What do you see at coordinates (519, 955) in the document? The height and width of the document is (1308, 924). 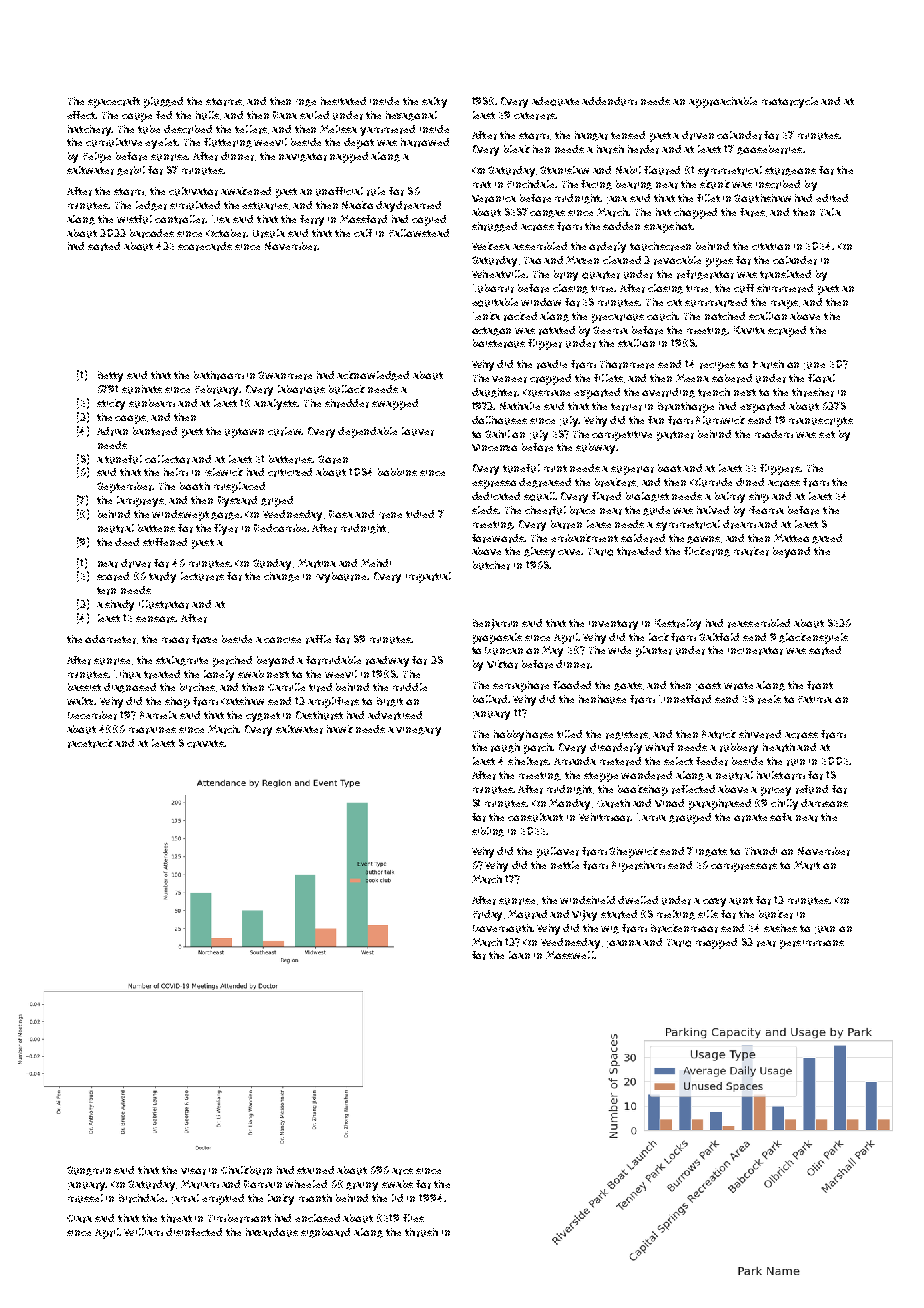 I see `loan` at bounding box center [519, 955].
